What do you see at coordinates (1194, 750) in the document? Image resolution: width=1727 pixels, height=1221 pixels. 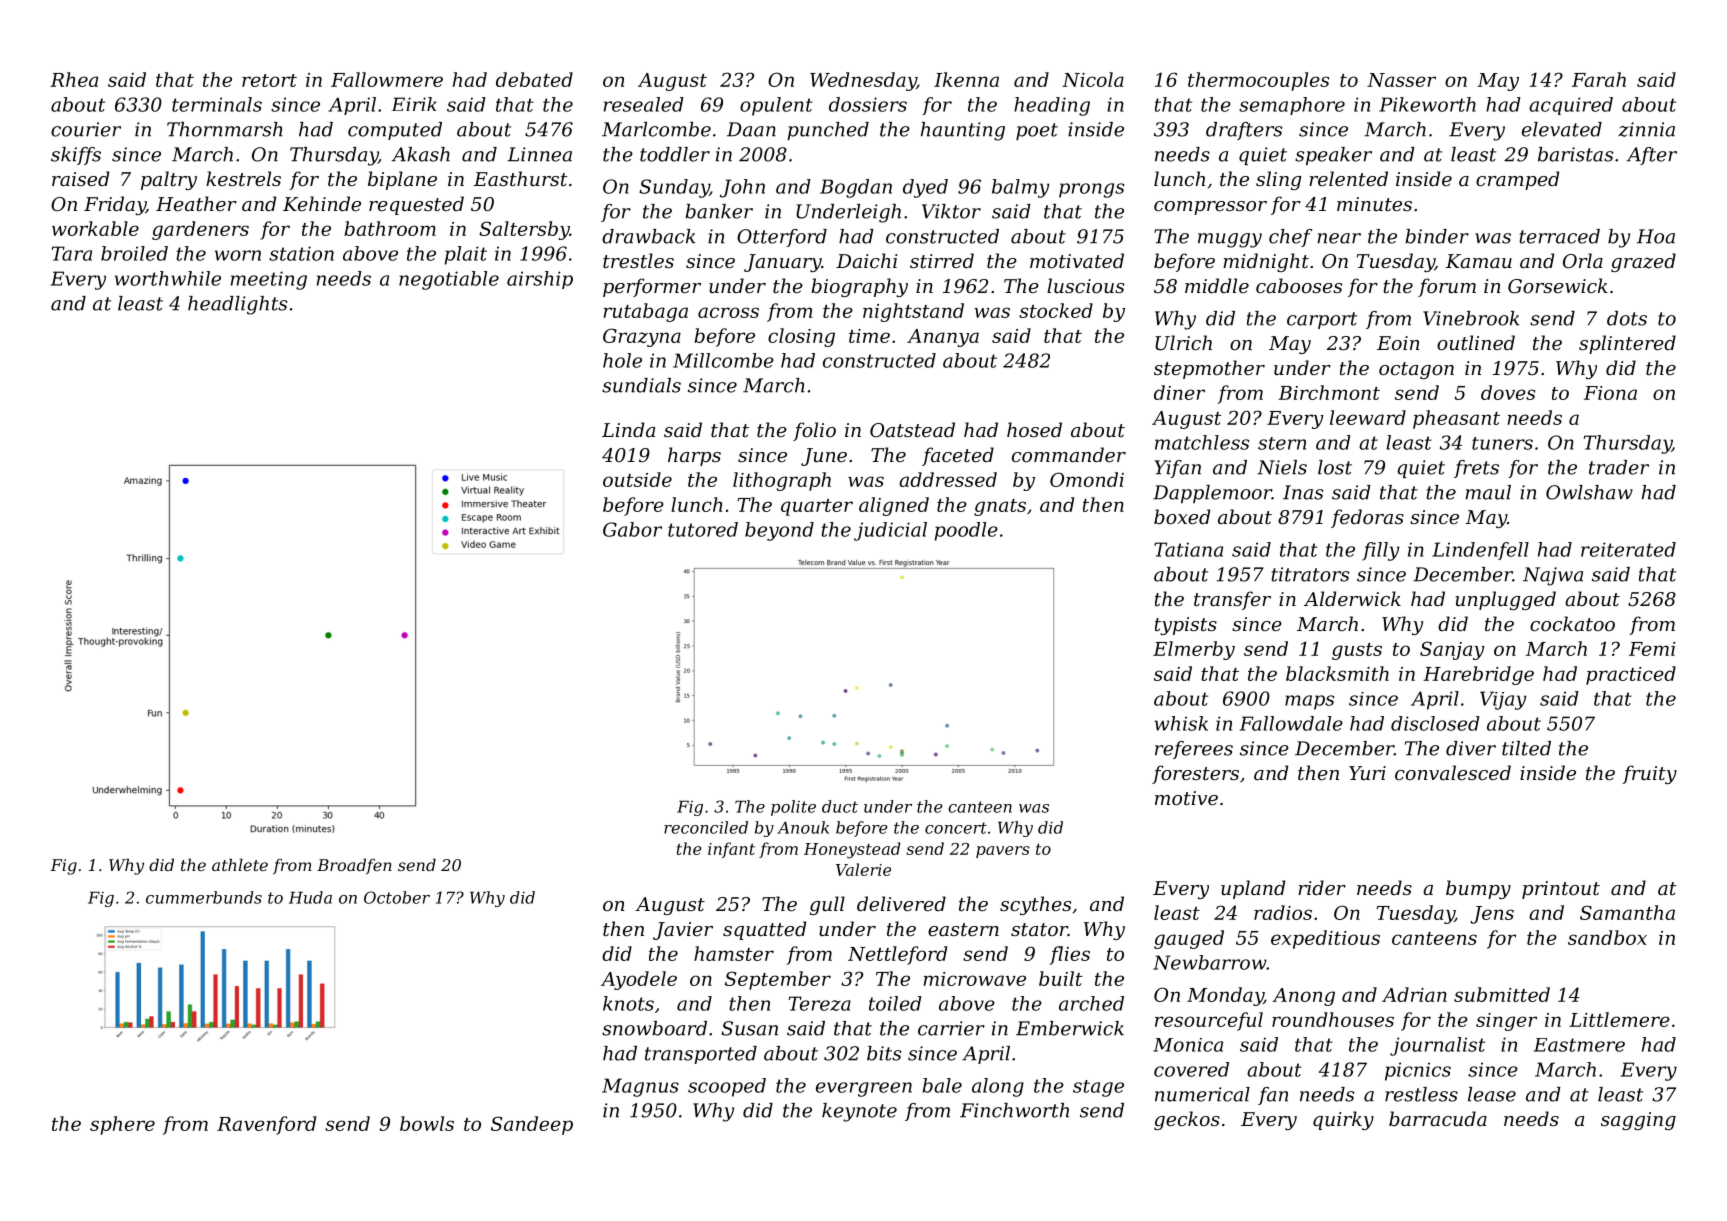 I see `referees` at bounding box center [1194, 750].
